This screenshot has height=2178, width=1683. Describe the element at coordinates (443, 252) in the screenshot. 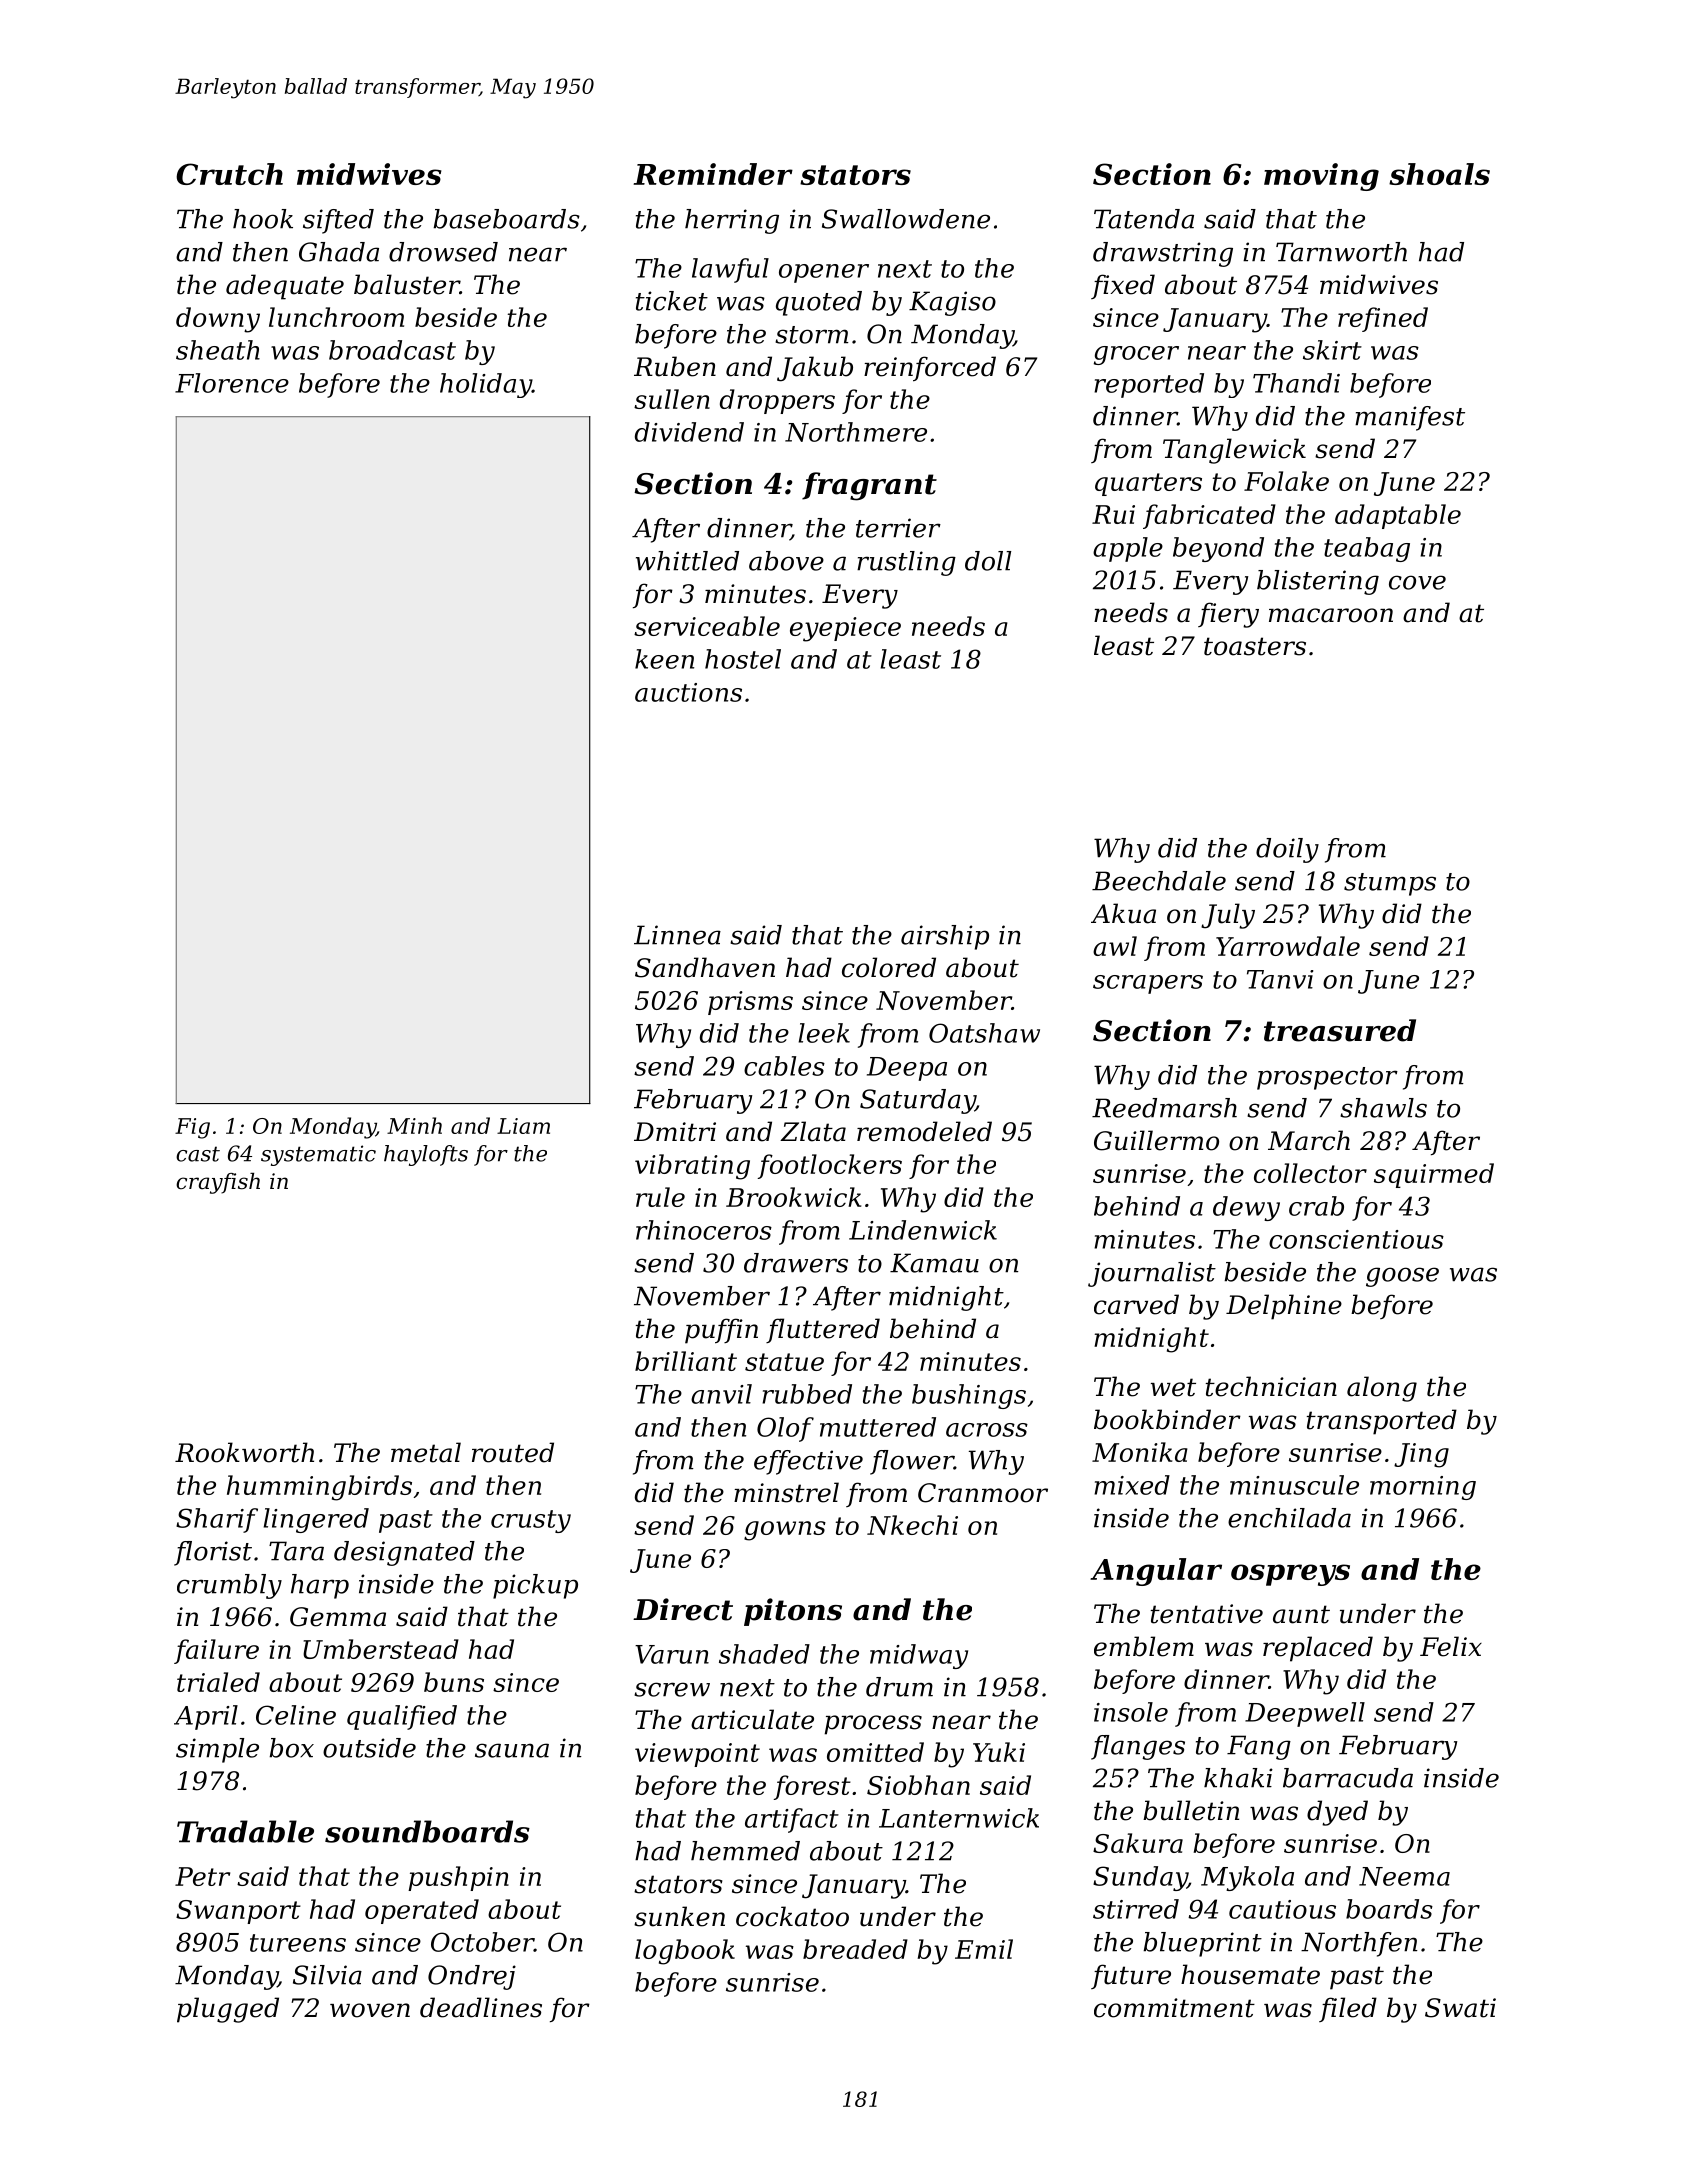

I see `drowsed` at that location.
